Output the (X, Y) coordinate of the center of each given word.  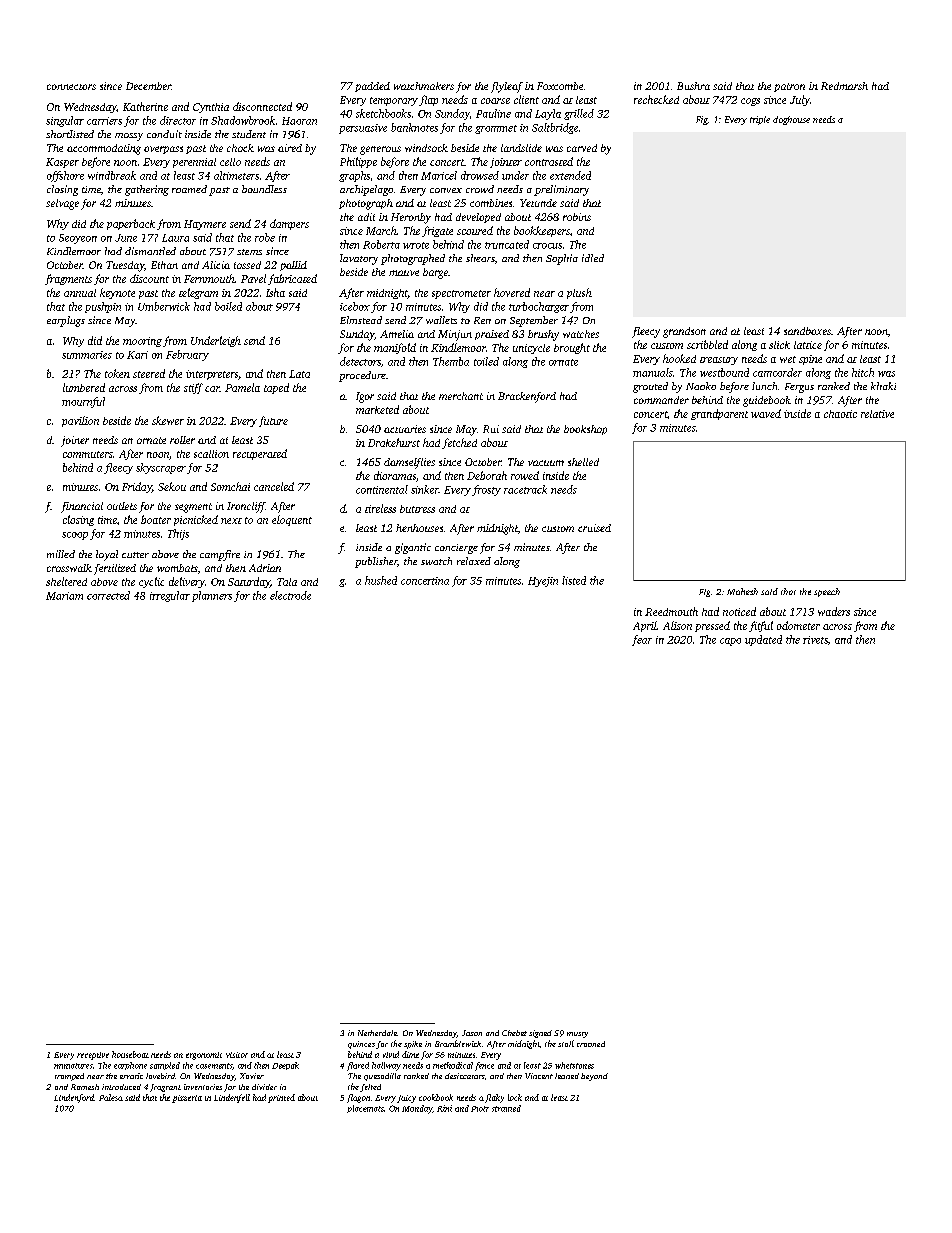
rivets (815, 640)
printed (281, 1098)
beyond (594, 1077)
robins (577, 217)
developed (478, 218)
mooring (142, 342)
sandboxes (807, 331)
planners (212, 596)
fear (642, 640)
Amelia (397, 334)
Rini (444, 1108)
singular (65, 121)
